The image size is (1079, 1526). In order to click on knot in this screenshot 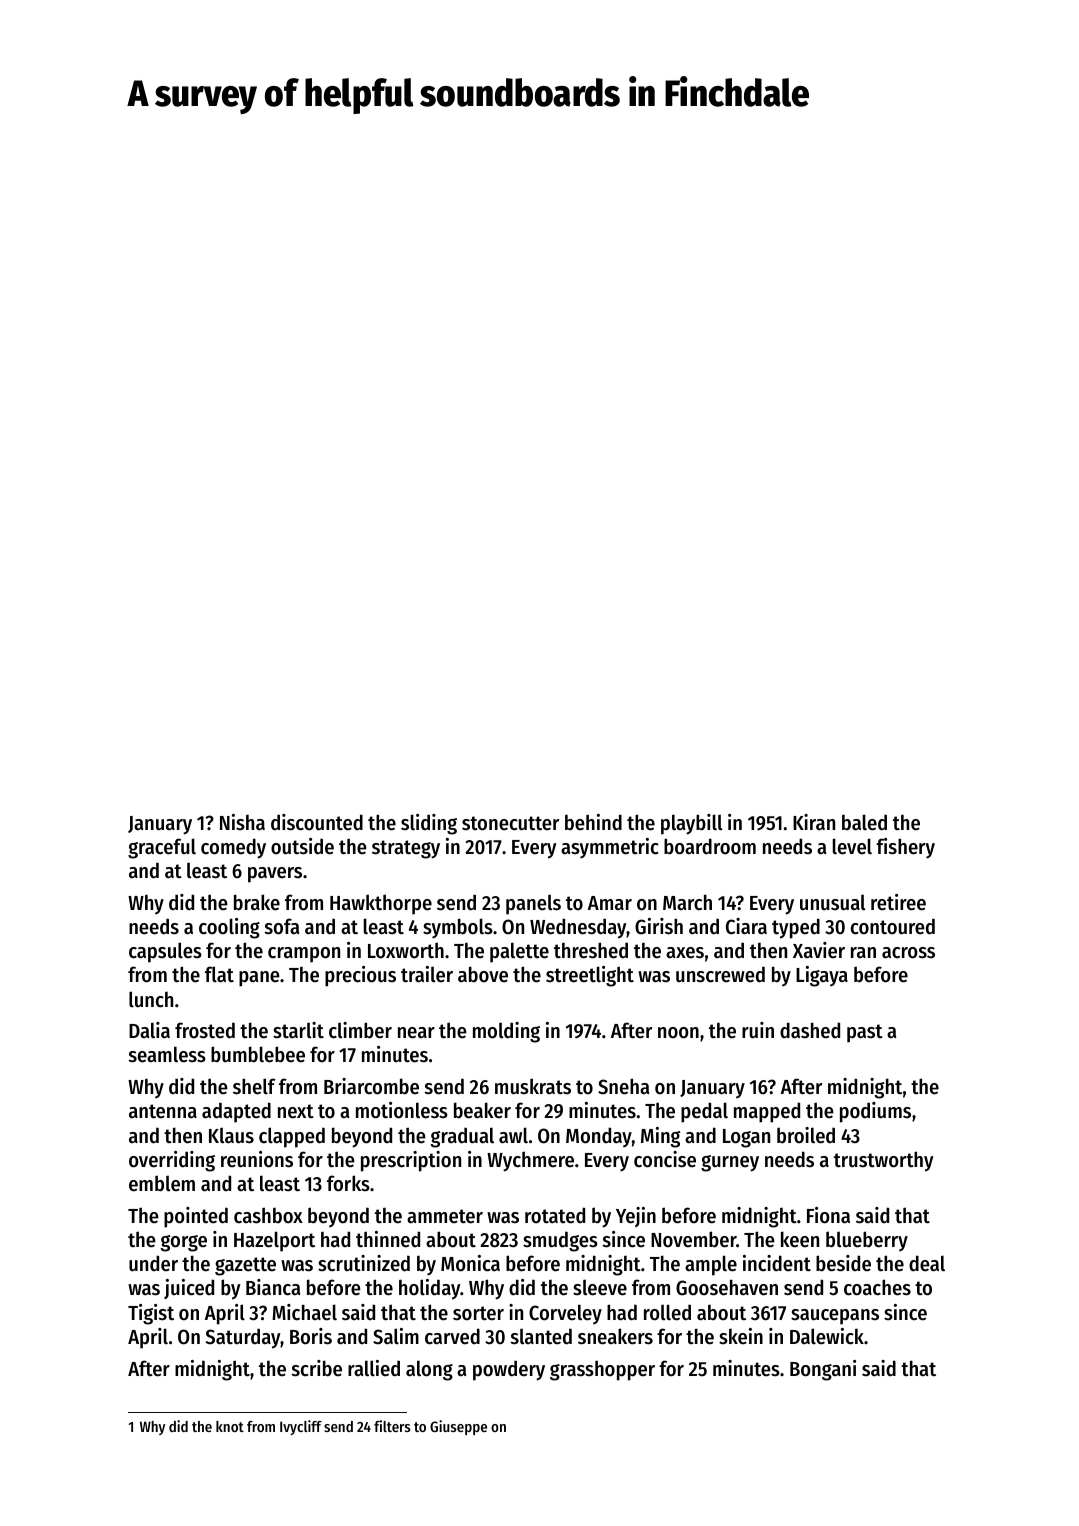, I will do `click(230, 1426)`.
